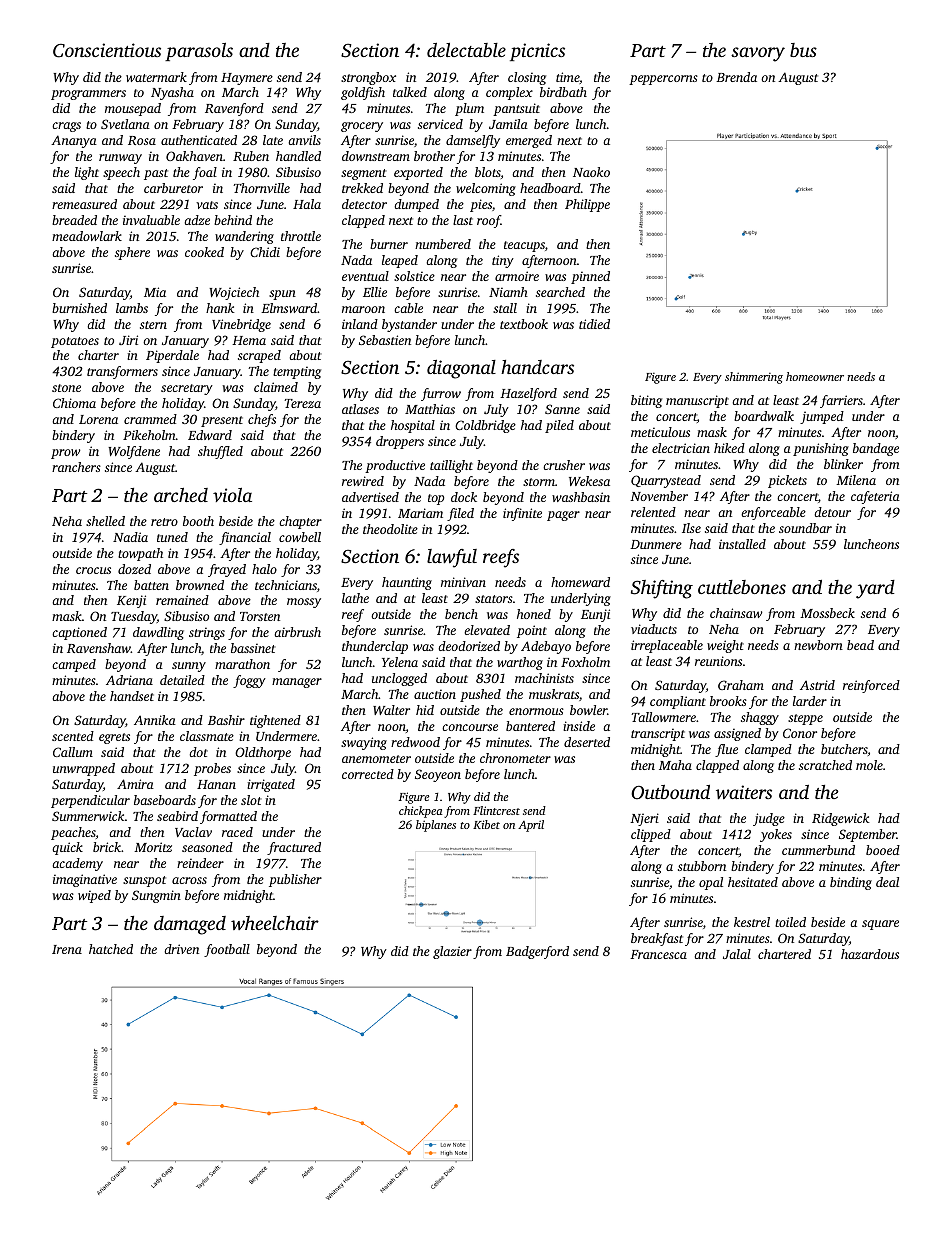  What do you see at coordinates (818, 850) in the page?
I see `cummerbund` at bounding box center [818, 850].
